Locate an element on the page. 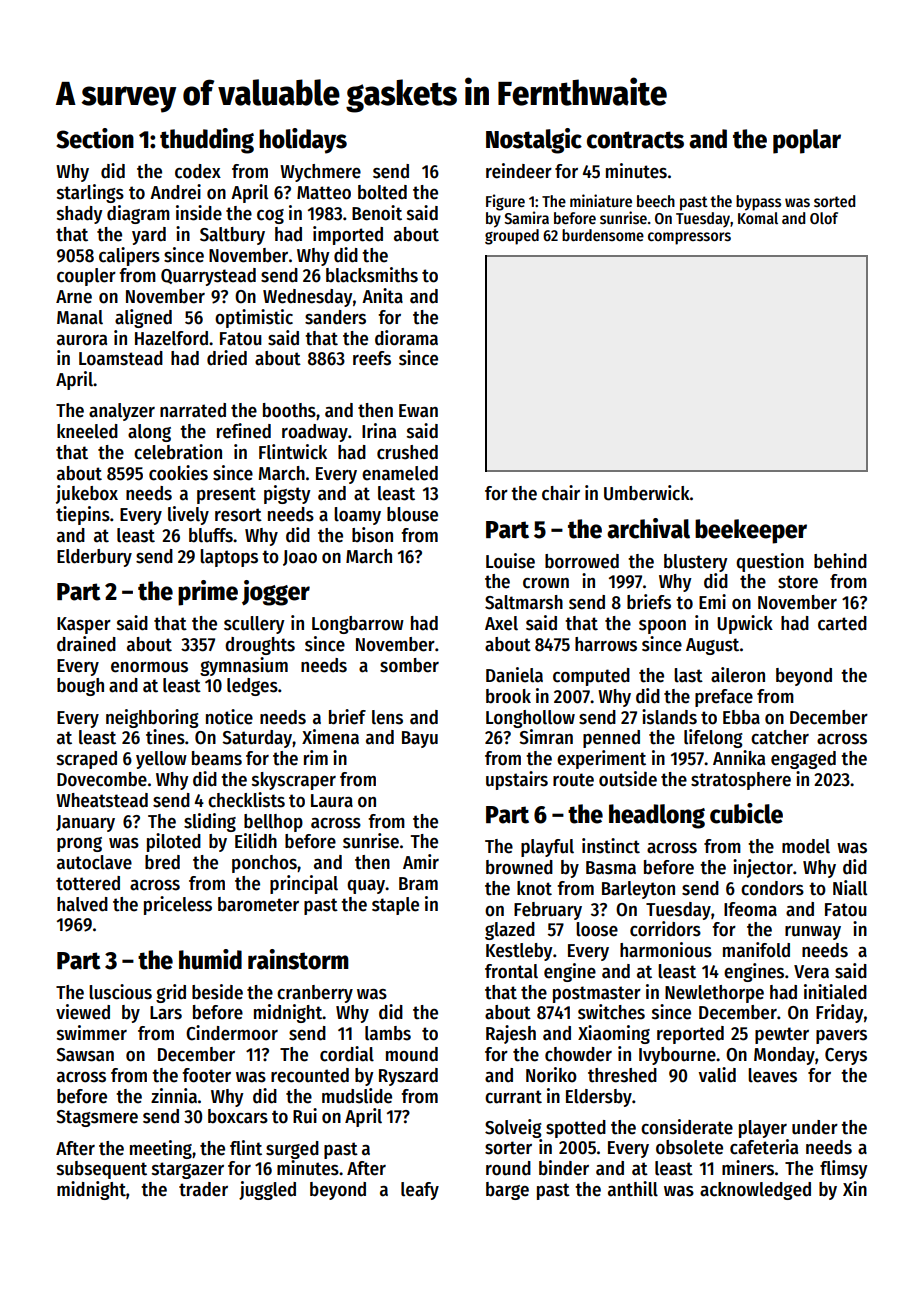 The image size is (924, 1311). Wednesday is located at coordinates (308, 298).
